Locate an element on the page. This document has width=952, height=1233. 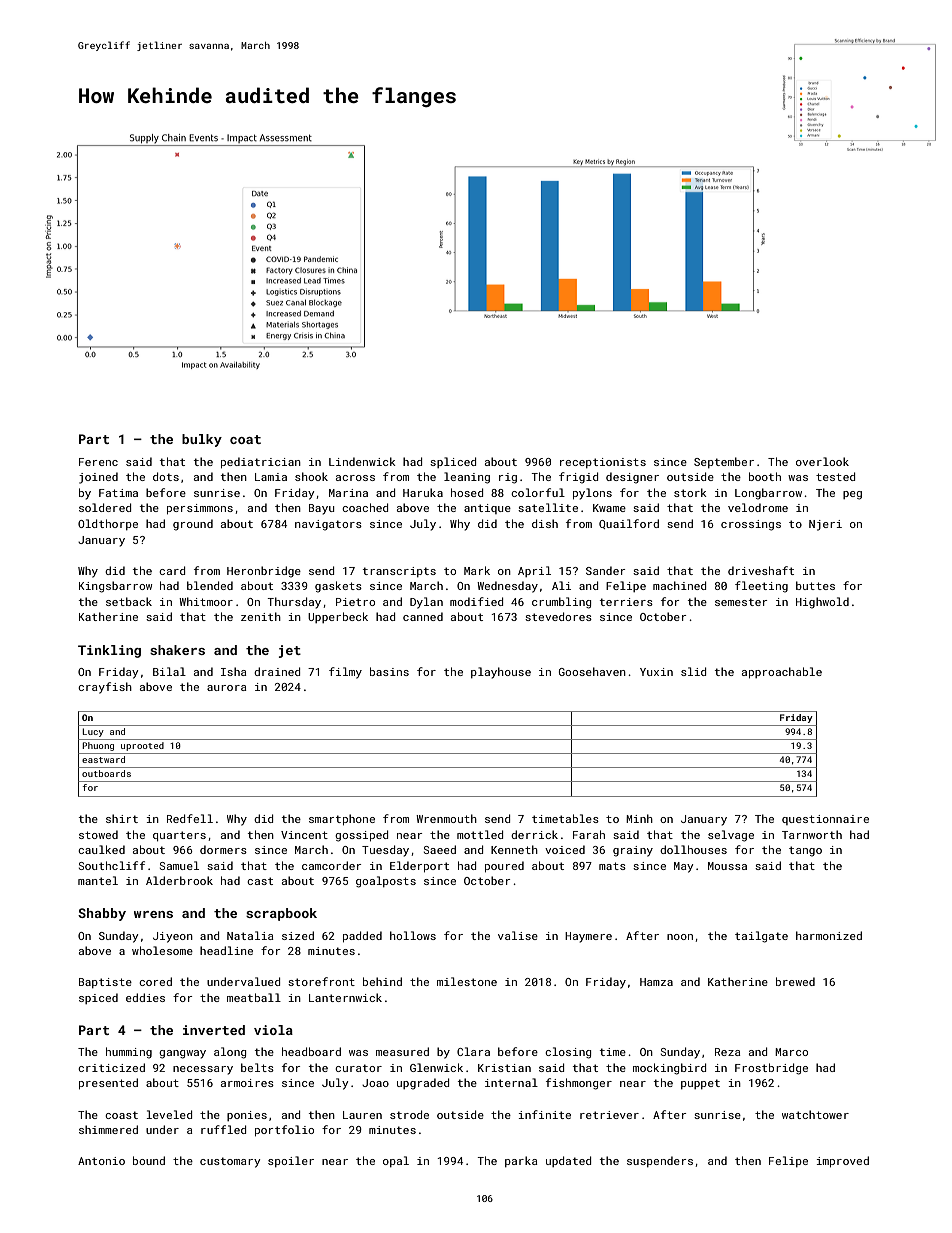
spoiler is located at coordinates (291, 1161).
